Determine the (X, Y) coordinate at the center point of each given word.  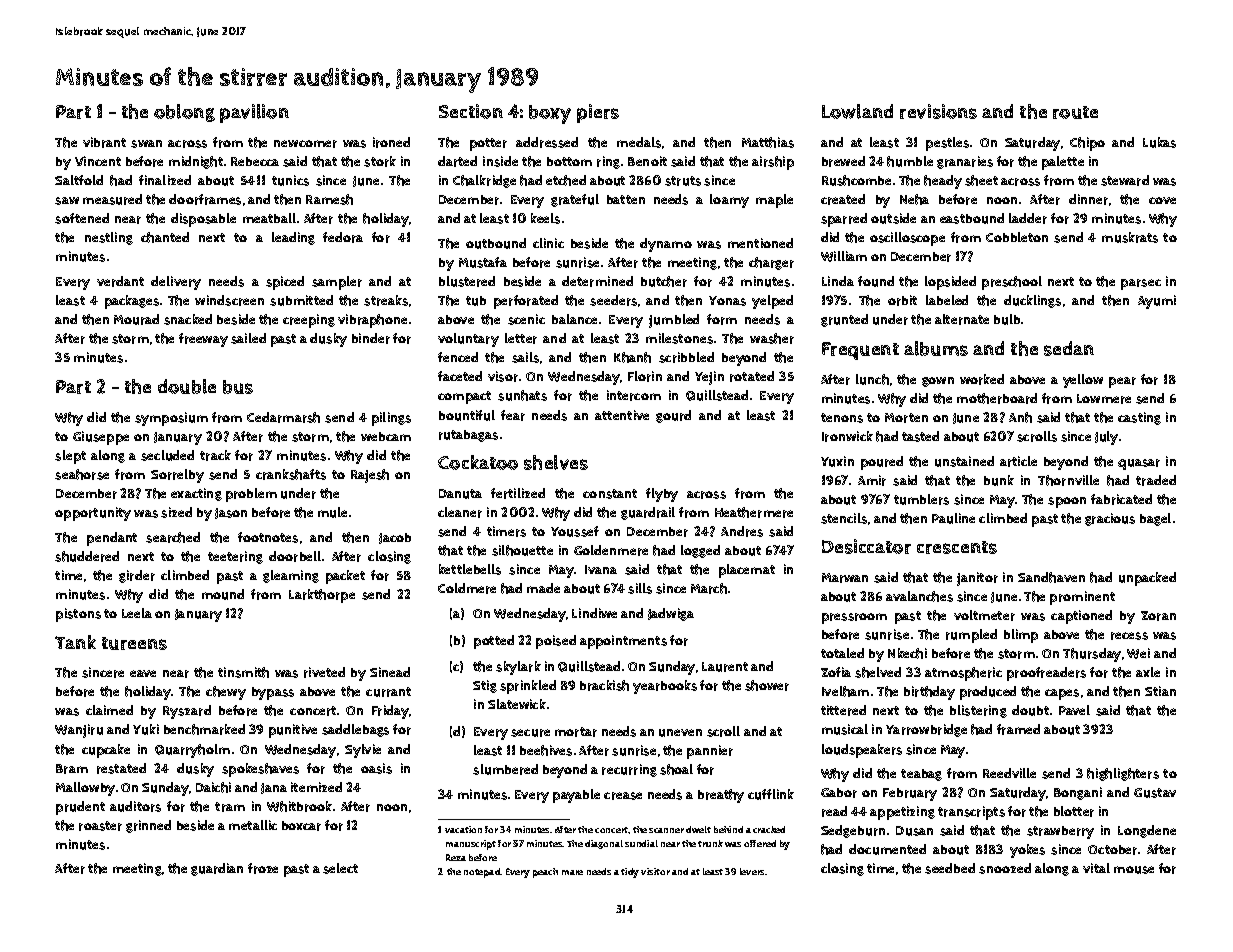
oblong (184, 113)
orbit (902, 300)
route (1075, 112)
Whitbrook (299, 806)
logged (700, 551)
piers (598, 113)
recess (1129, 636)
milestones (679, 338)
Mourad (136, 319)
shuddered (87, 556)
